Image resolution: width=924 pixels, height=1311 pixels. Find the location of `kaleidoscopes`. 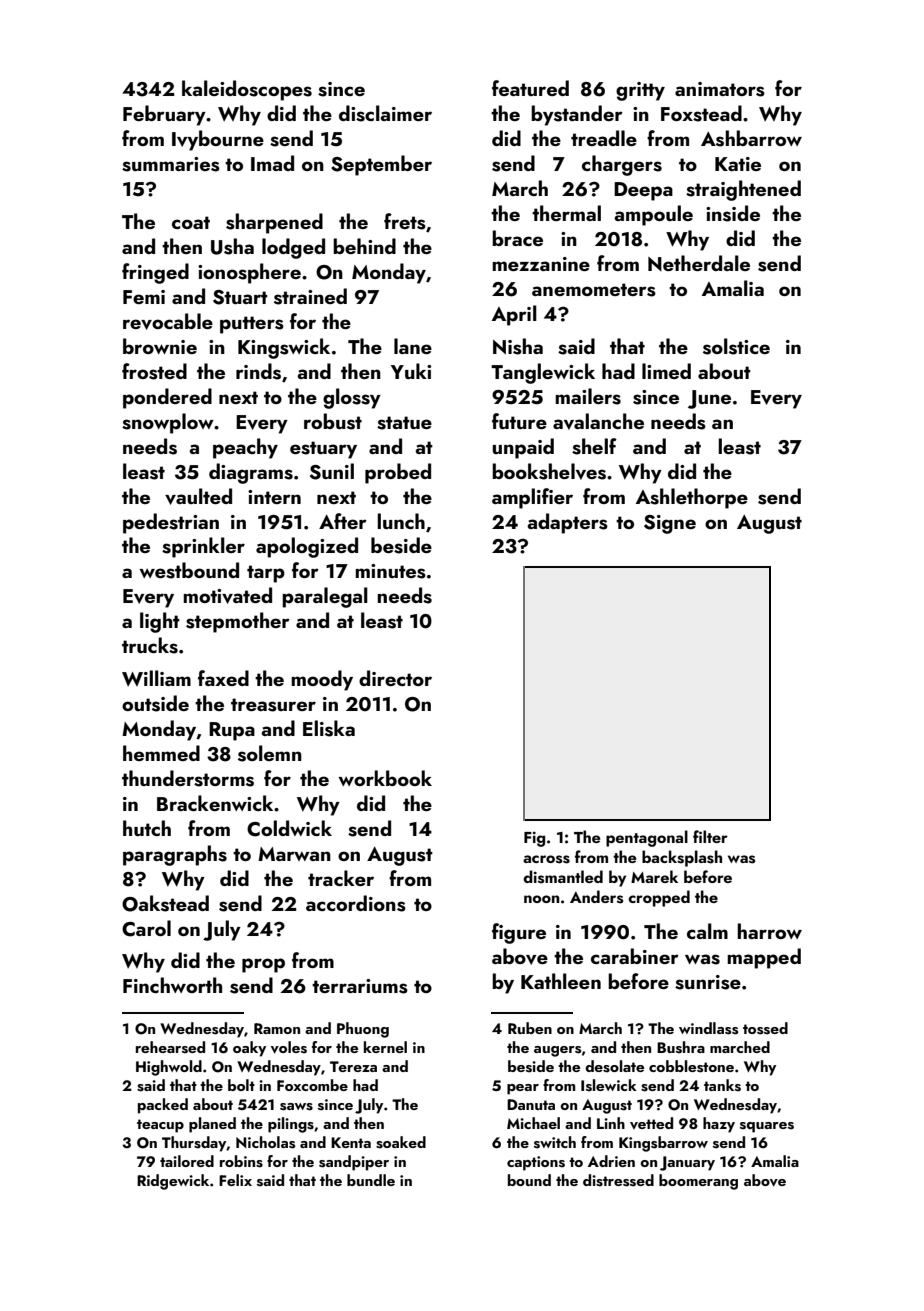

kaleidoscopes is located at coordinates (247, 90).
